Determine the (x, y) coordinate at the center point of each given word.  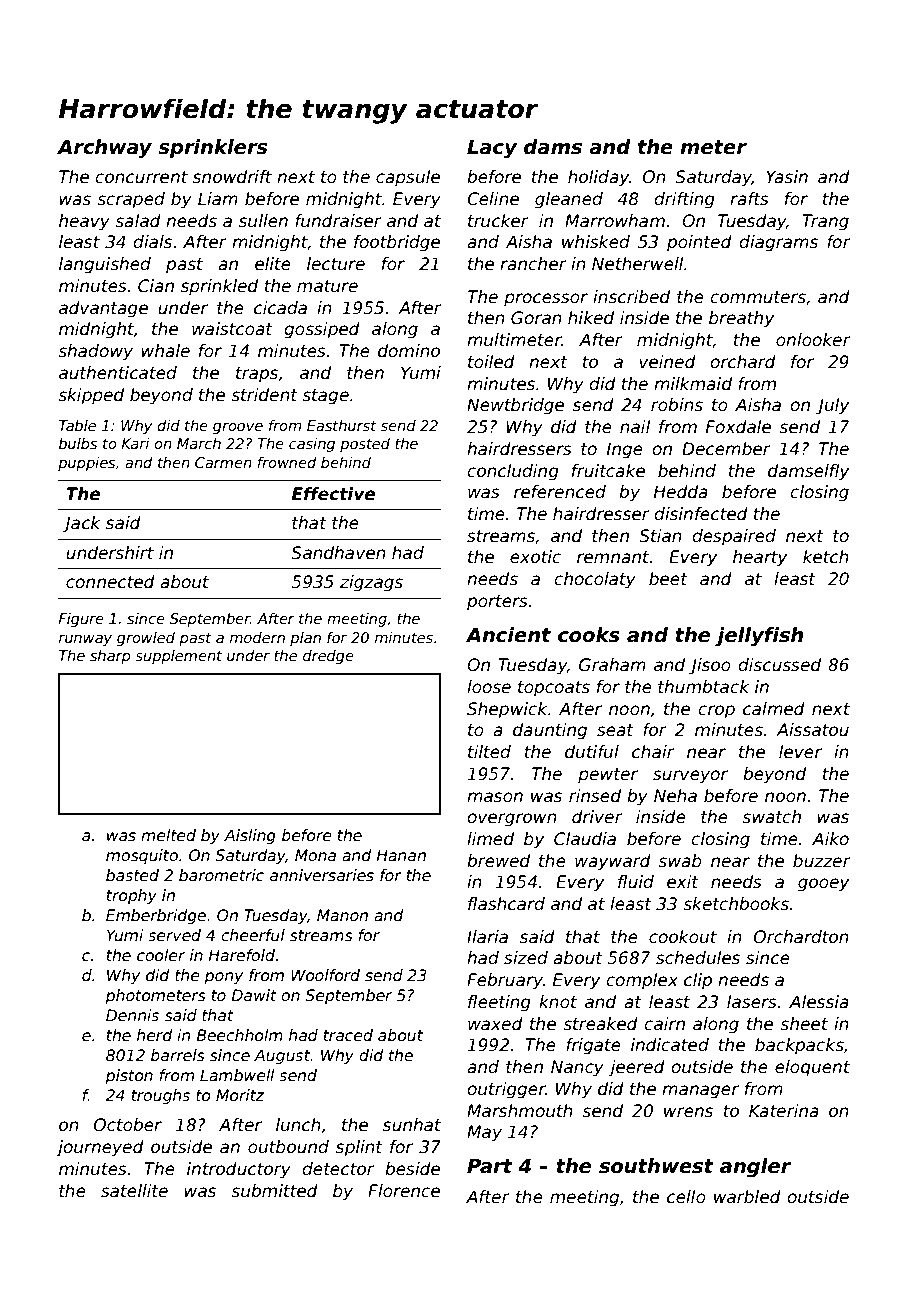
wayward (613, 862)
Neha (675, 796)
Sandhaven (338, 553)
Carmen (223, 462)
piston (129, 1076)
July (832, 406)
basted (132, 875)
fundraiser (338, 221)
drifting (684, 200)
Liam (218, 198)
